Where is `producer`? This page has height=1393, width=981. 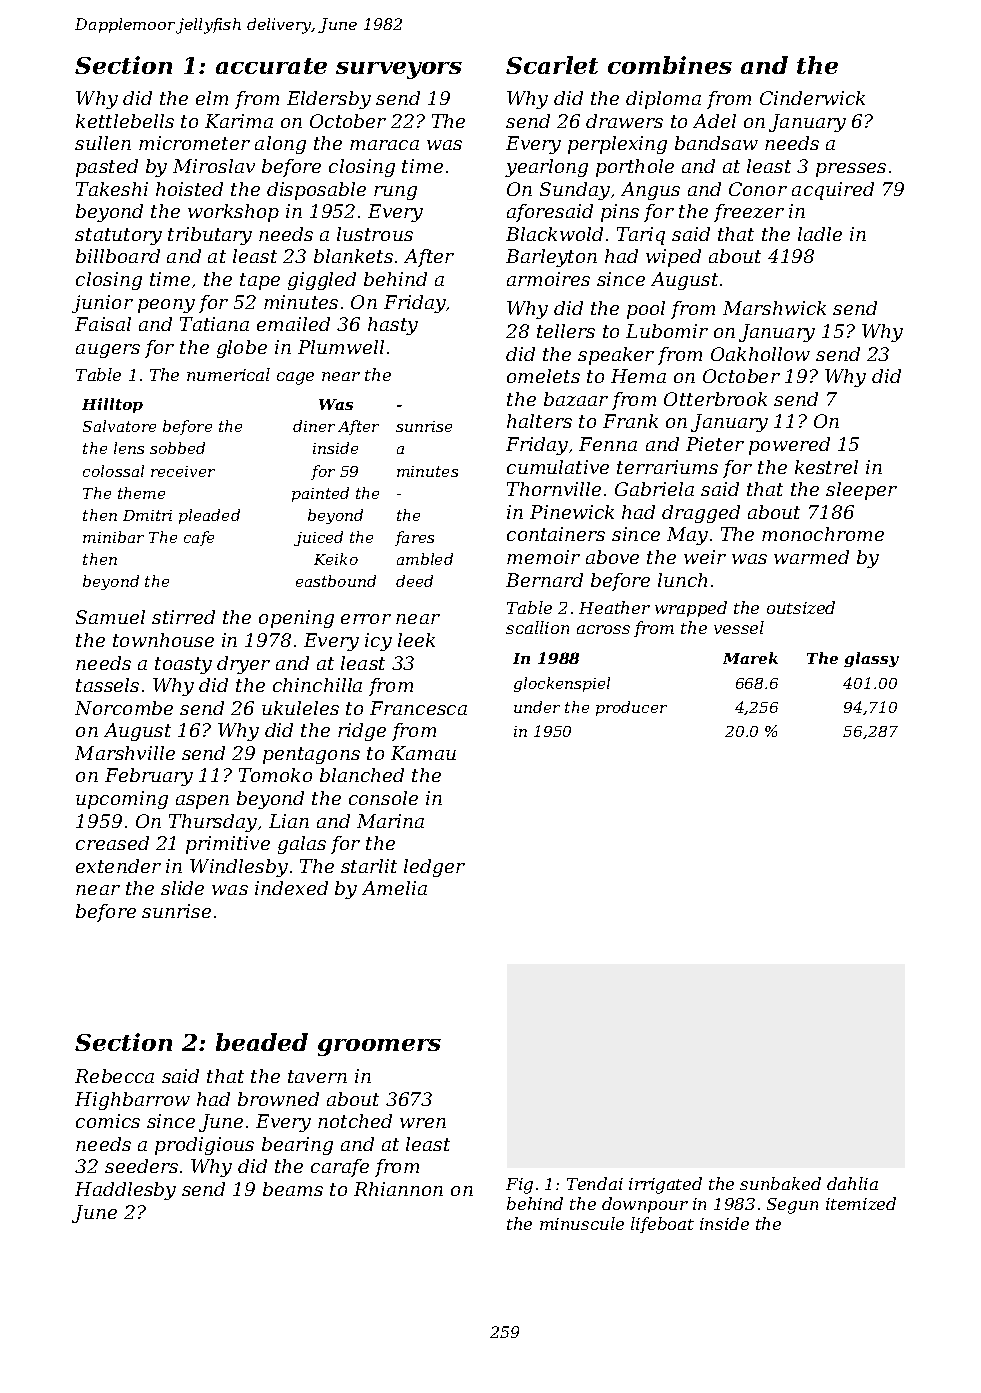 producer is located at coordinates (631, 708).
